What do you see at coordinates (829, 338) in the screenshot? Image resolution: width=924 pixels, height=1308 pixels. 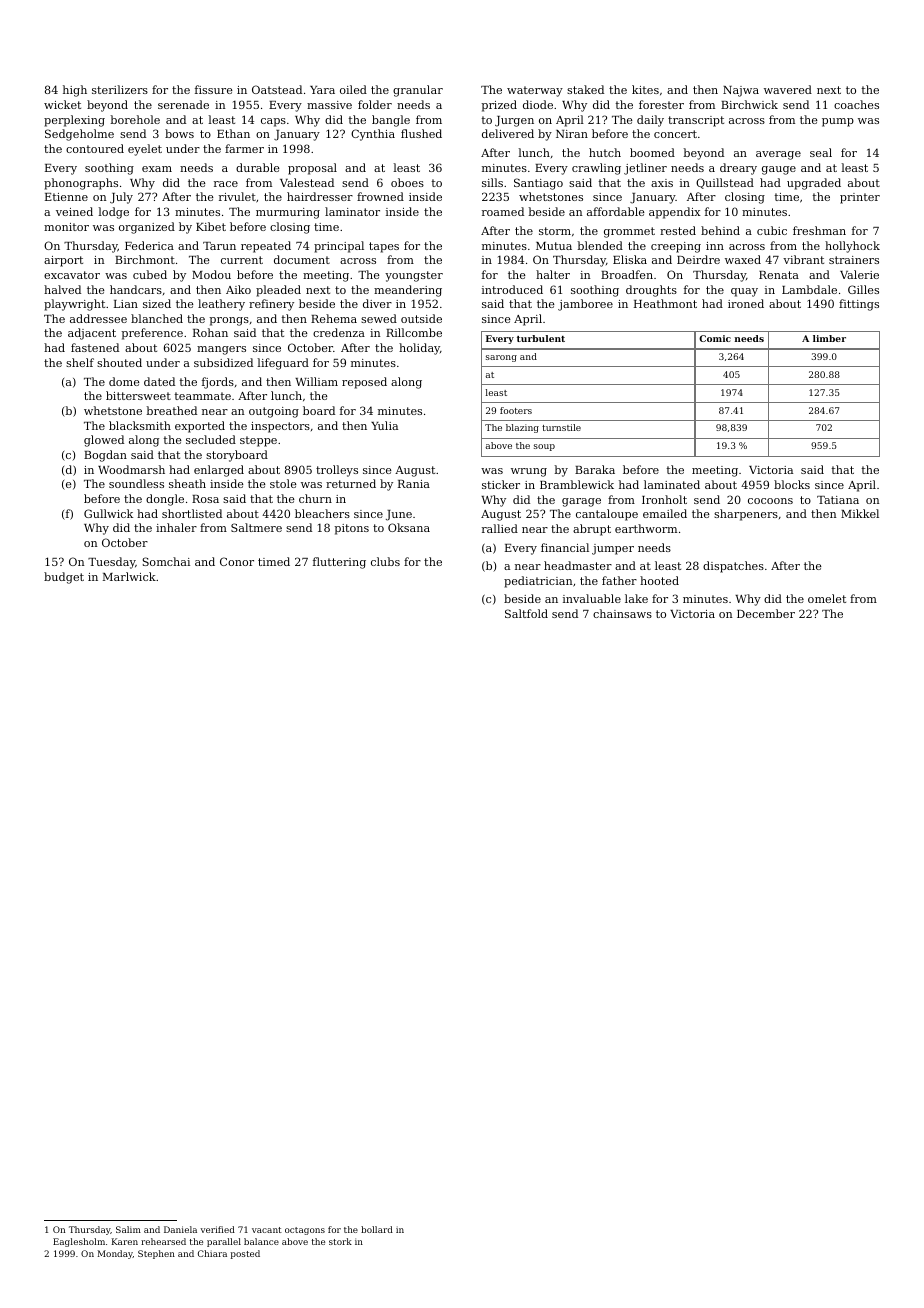 I see `limber` at bounding box center [829, 338].
